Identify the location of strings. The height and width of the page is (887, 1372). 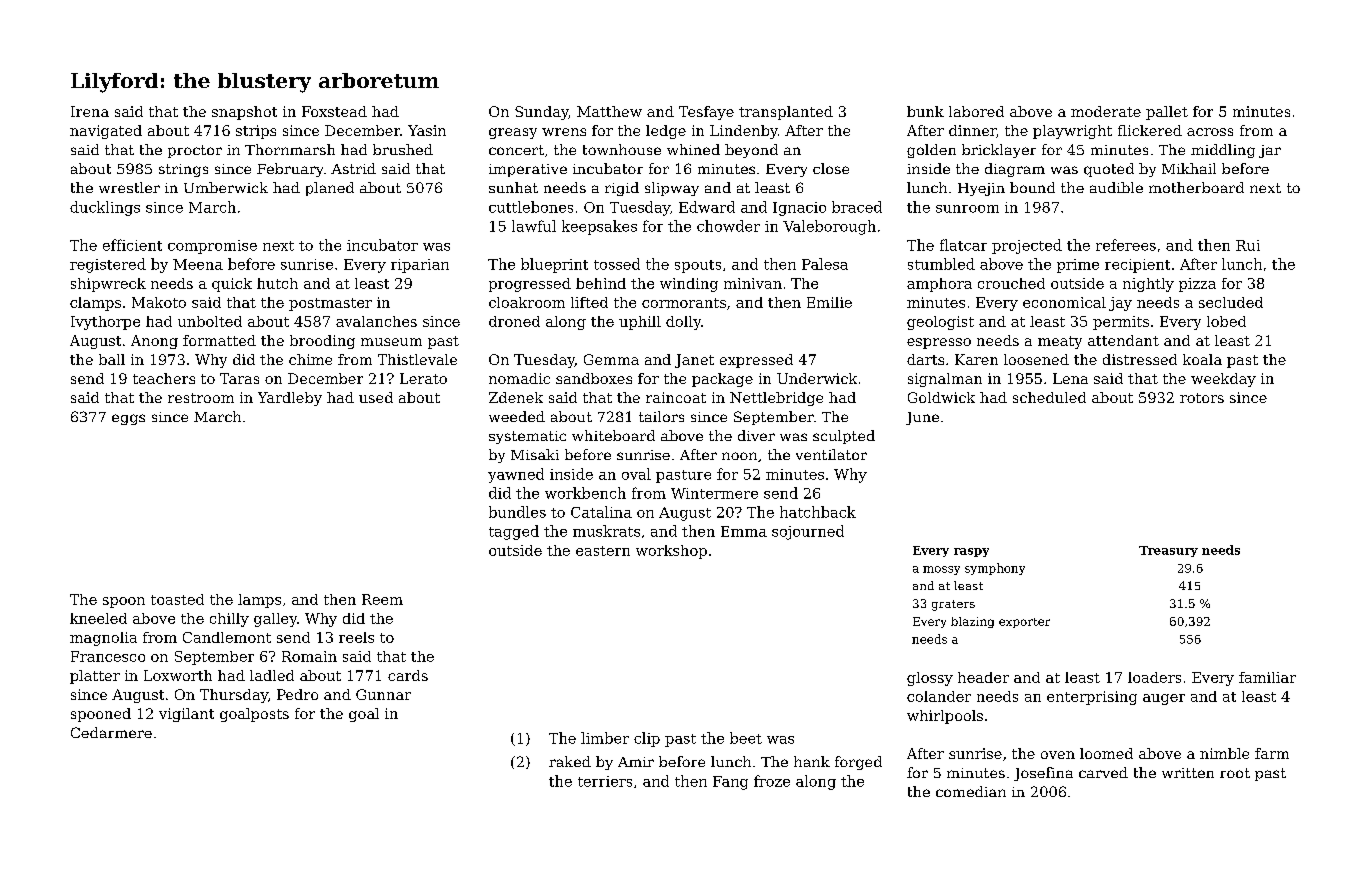
(183, 170).
